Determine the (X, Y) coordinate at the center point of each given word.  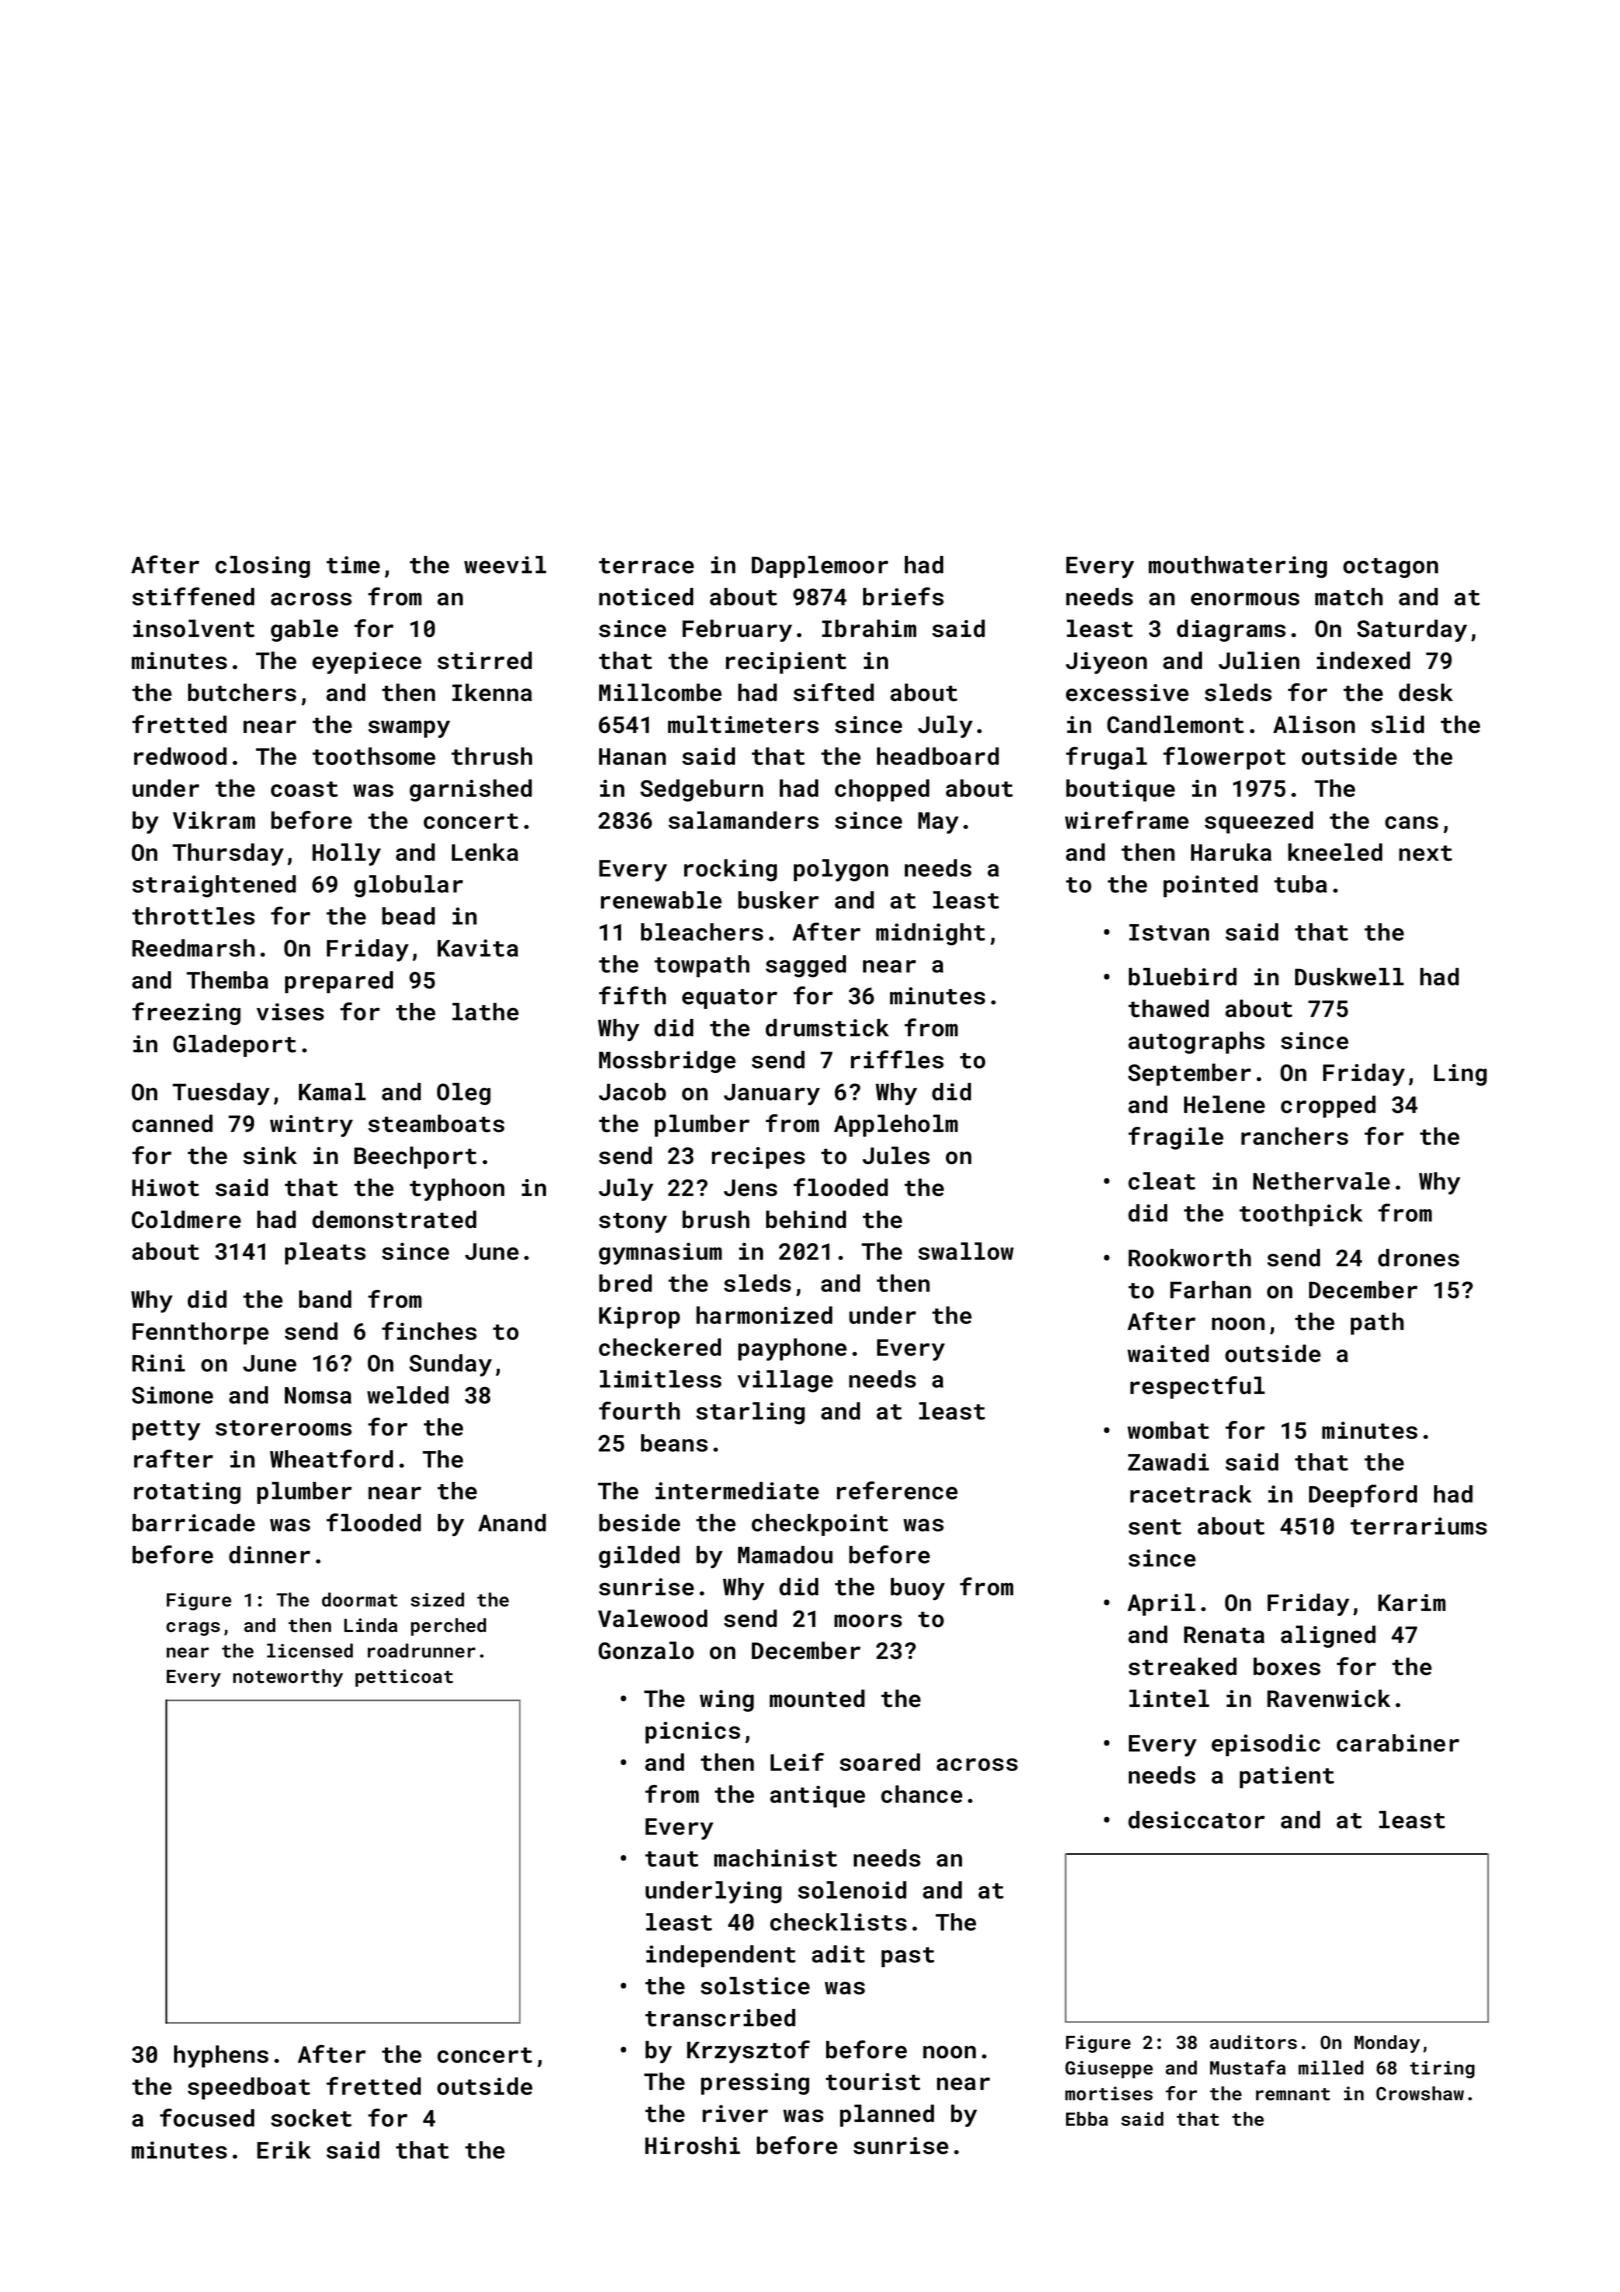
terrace (646, 566)
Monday (1387, 2044)
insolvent (194, 628)
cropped (1328, 1106)
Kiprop (639, 1317)
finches (429, 1331)
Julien (1259, 660)
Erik (284, 2150)
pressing (755, 2084)
